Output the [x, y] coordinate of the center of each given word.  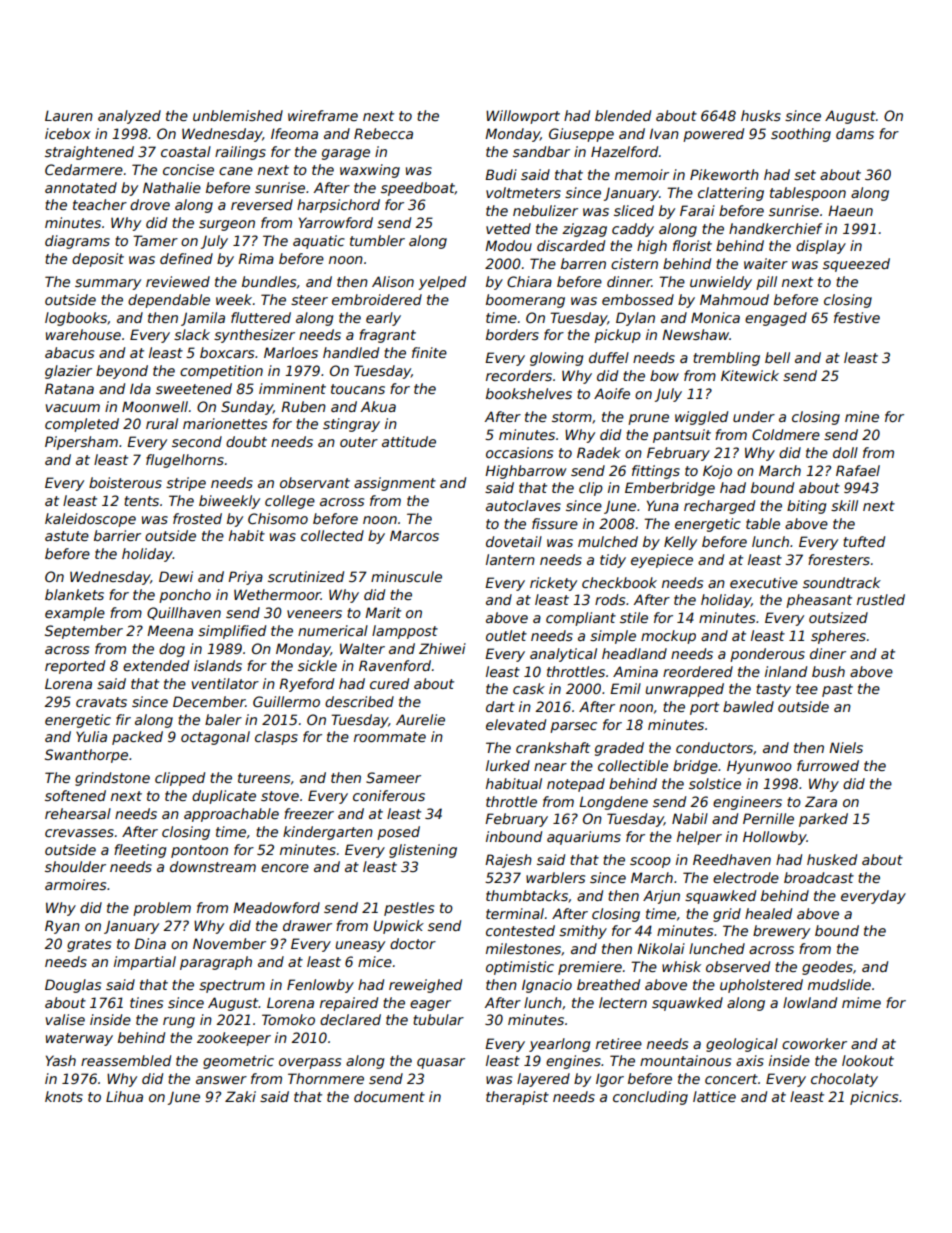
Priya [245, 578]
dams [855, 133]
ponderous [767, 655]
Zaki [240, 1096]
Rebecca [383, 133]
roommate [390, 737]
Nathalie [172, 187]
